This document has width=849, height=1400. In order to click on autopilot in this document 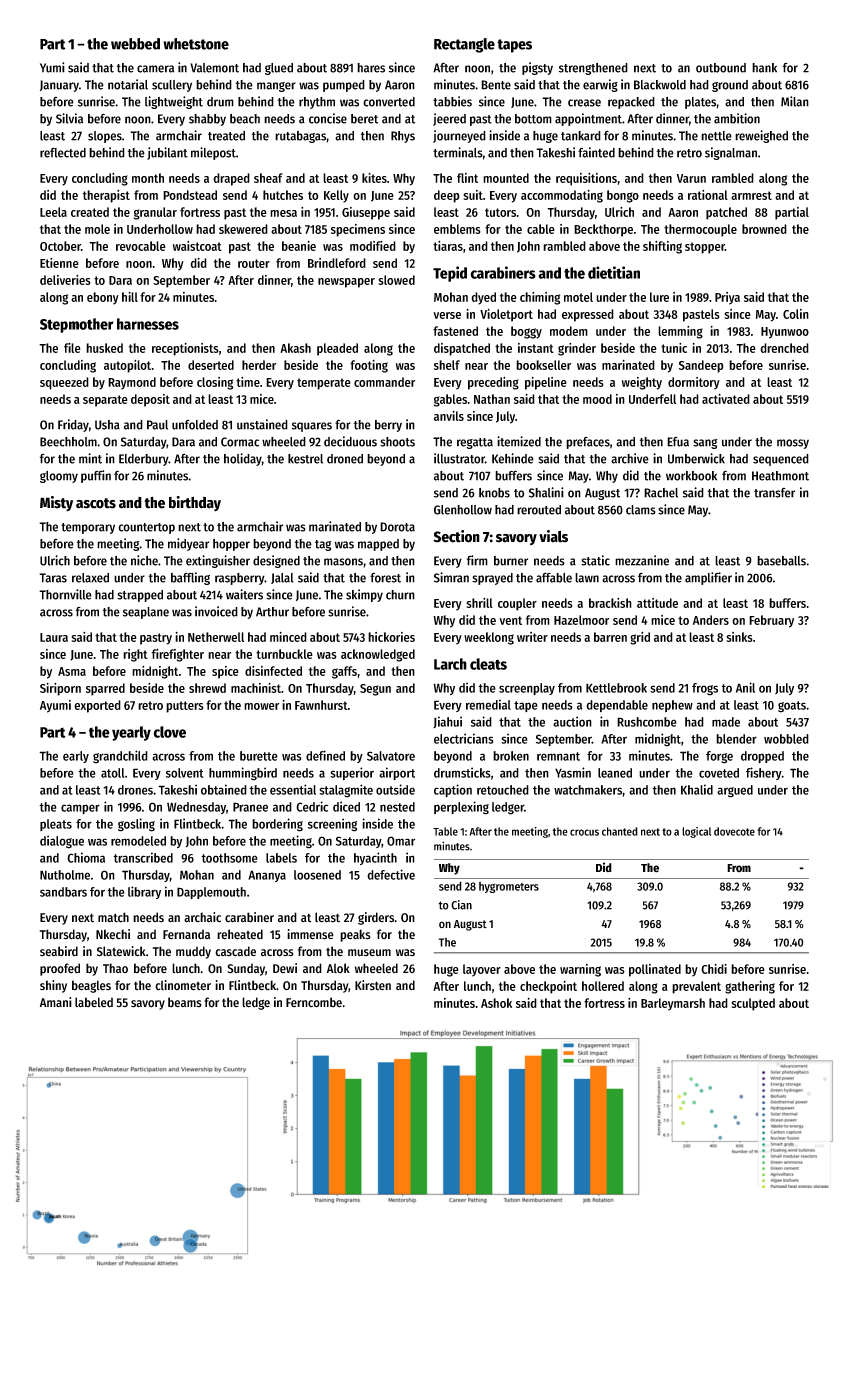, I will do `click(127, 366)`.
